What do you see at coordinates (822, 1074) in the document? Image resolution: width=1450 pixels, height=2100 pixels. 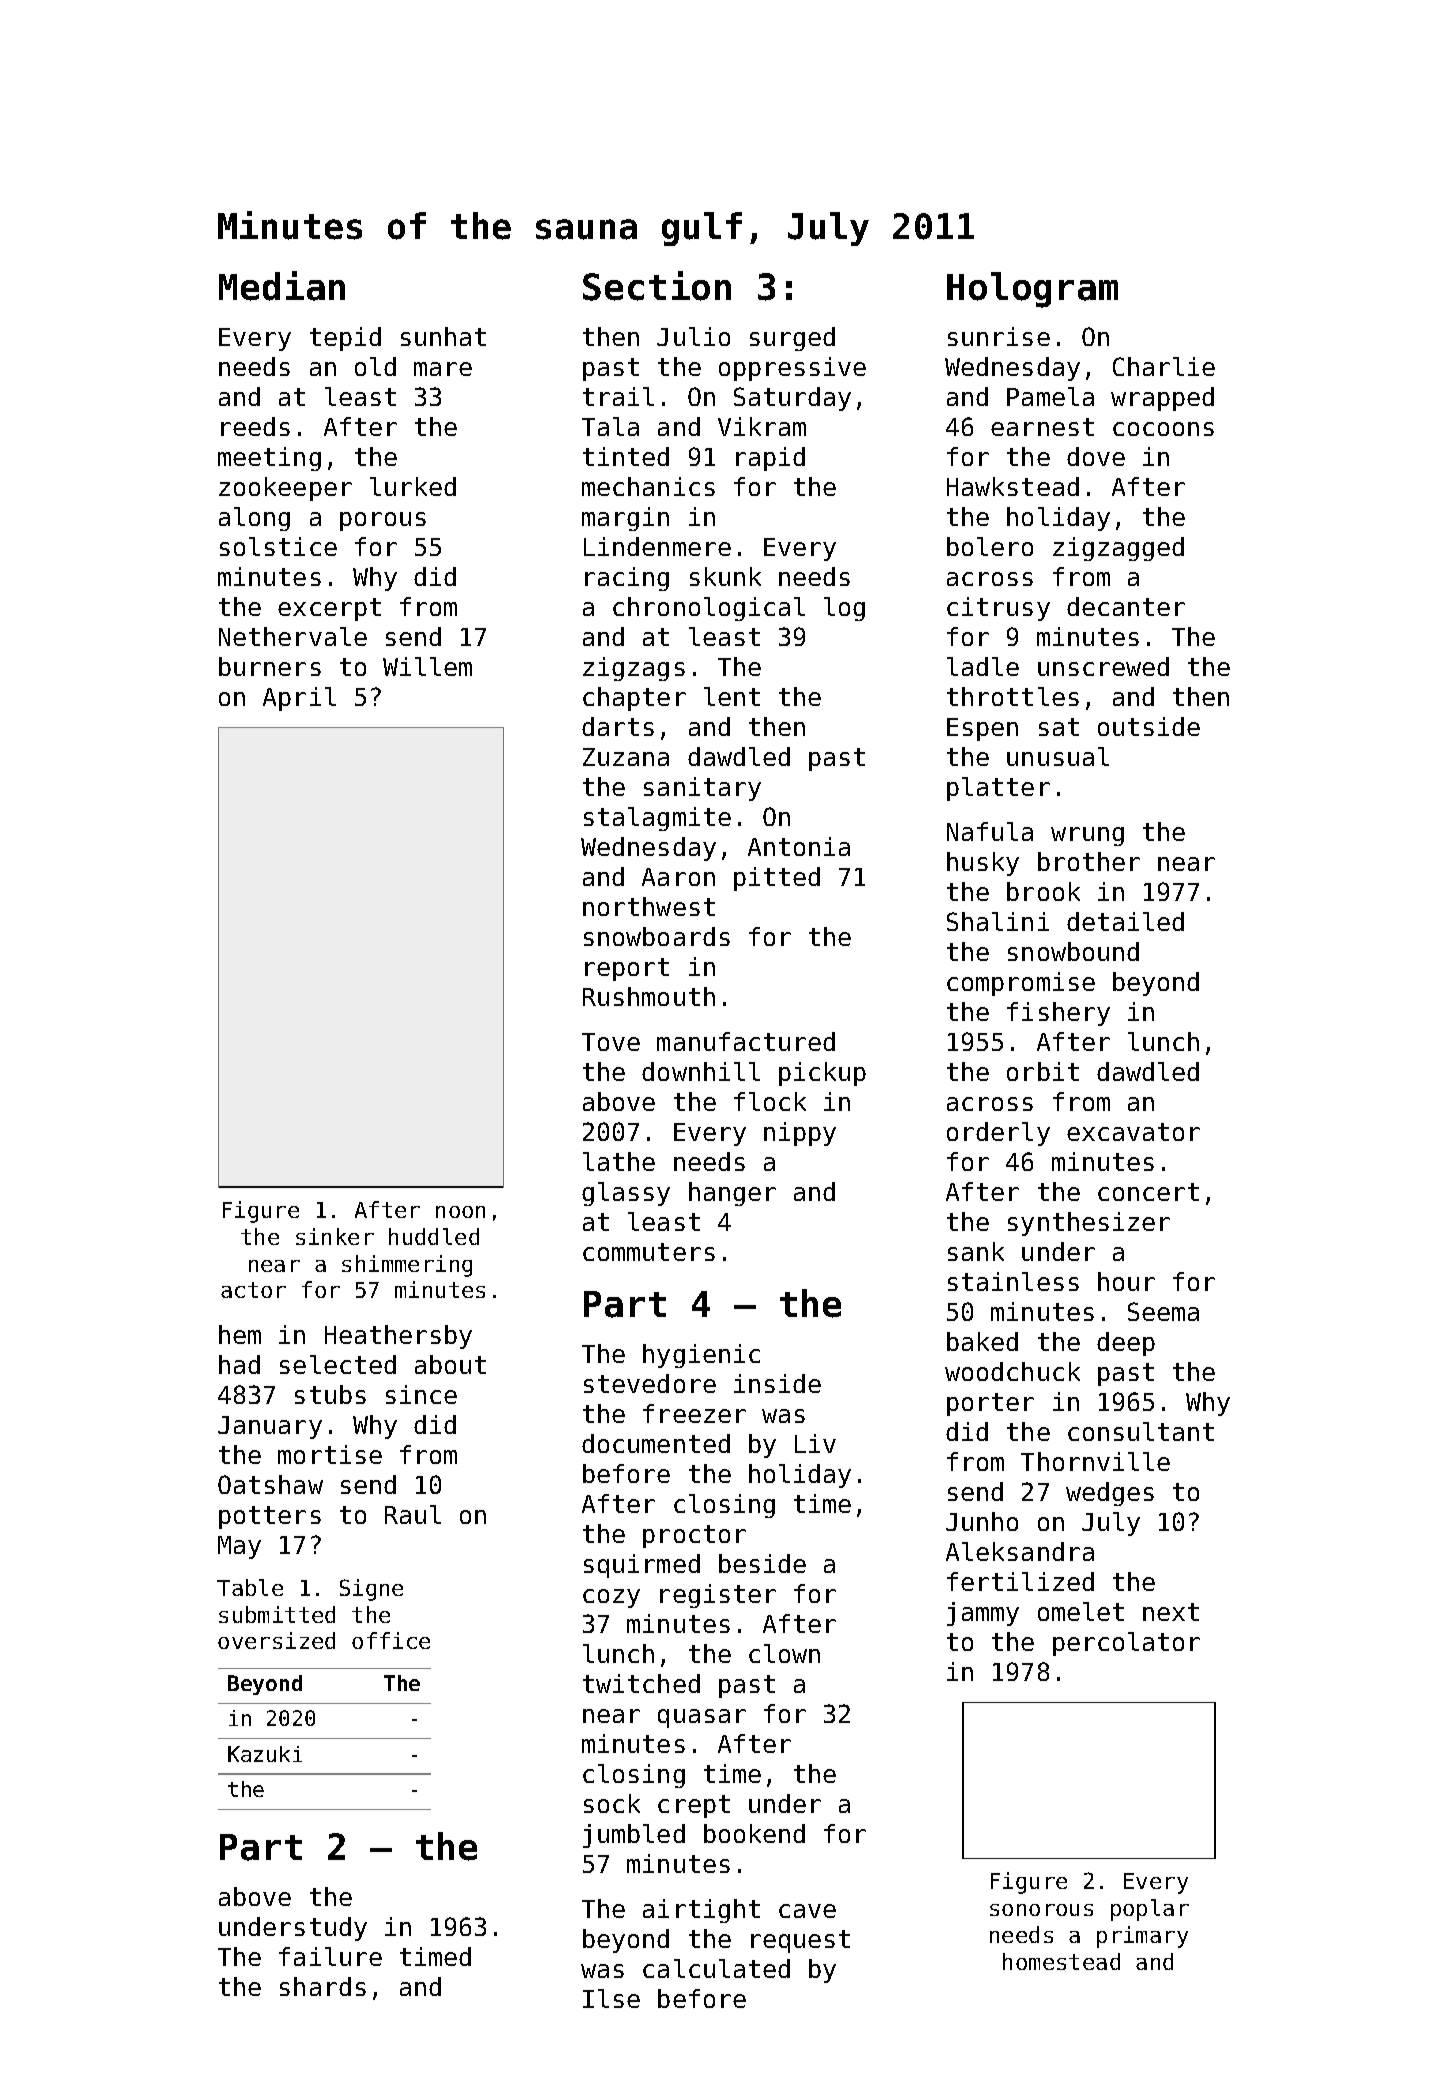 I see `pickup` at bounding box center [822, 1074].
